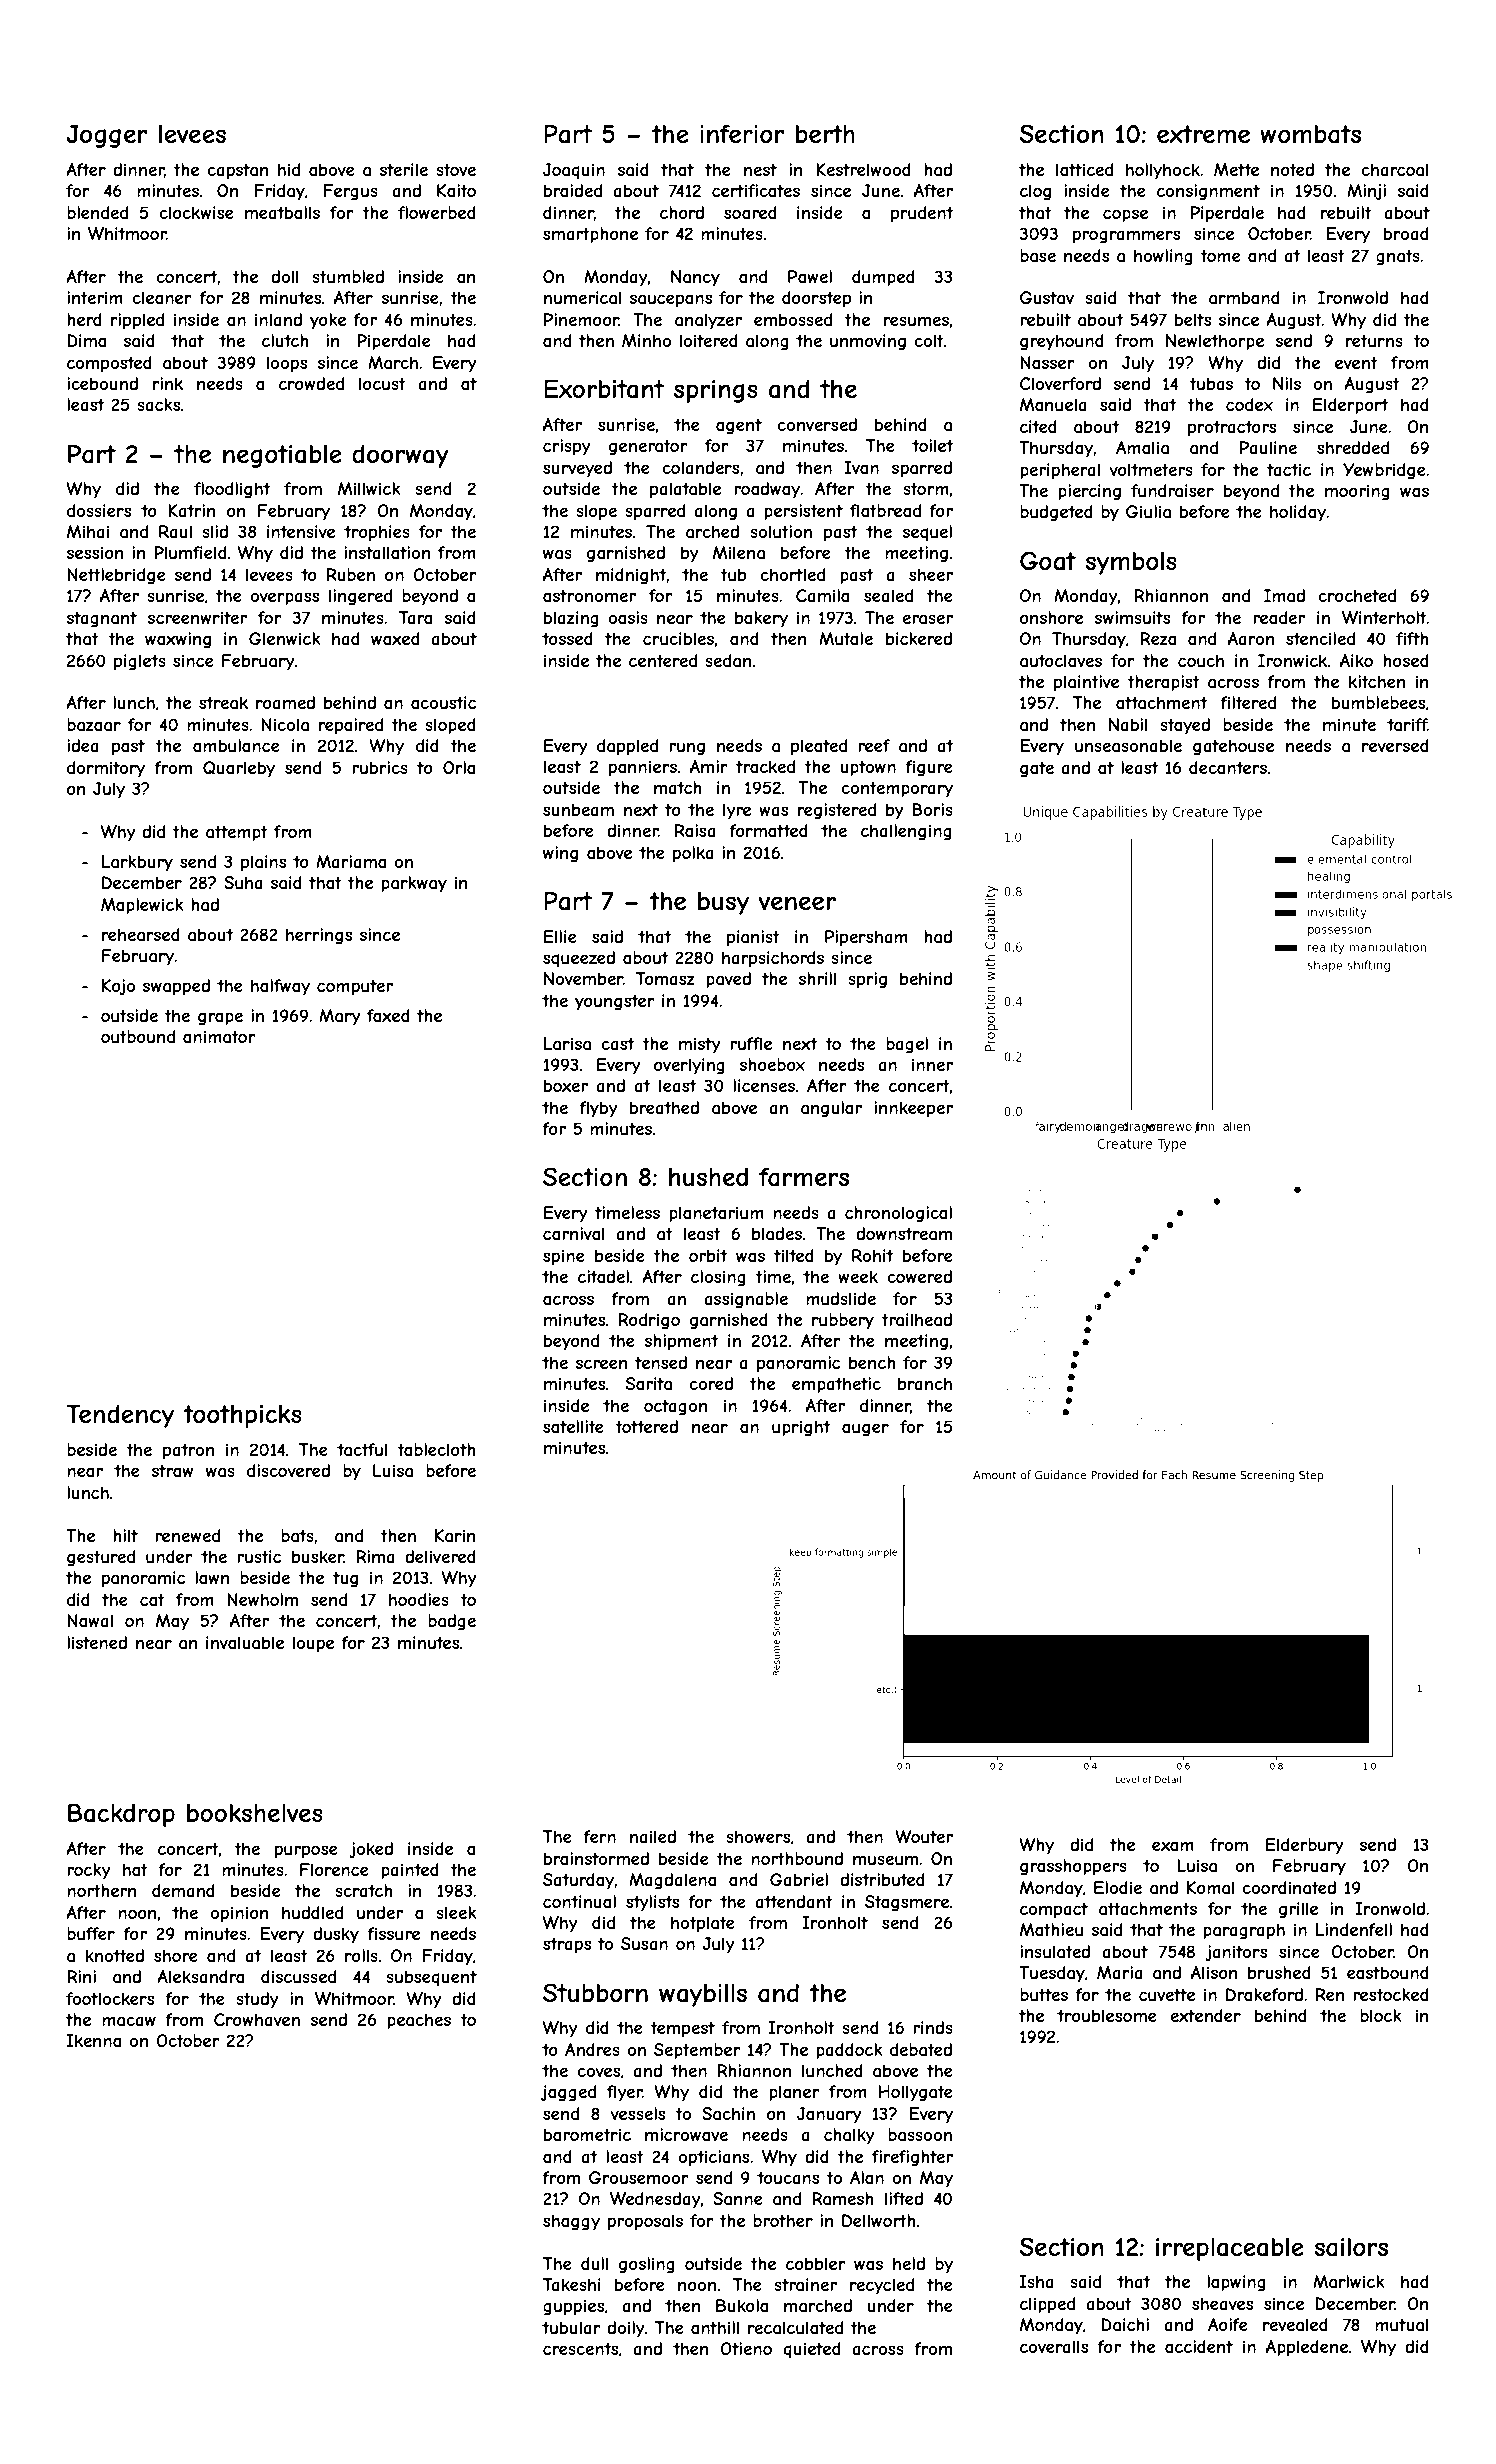 This screenshot has height=2464, width=1496. What do you see at coordinates (925, 1383) in the screenshot?
I see `branch` at bounding box center [925, 1383].
